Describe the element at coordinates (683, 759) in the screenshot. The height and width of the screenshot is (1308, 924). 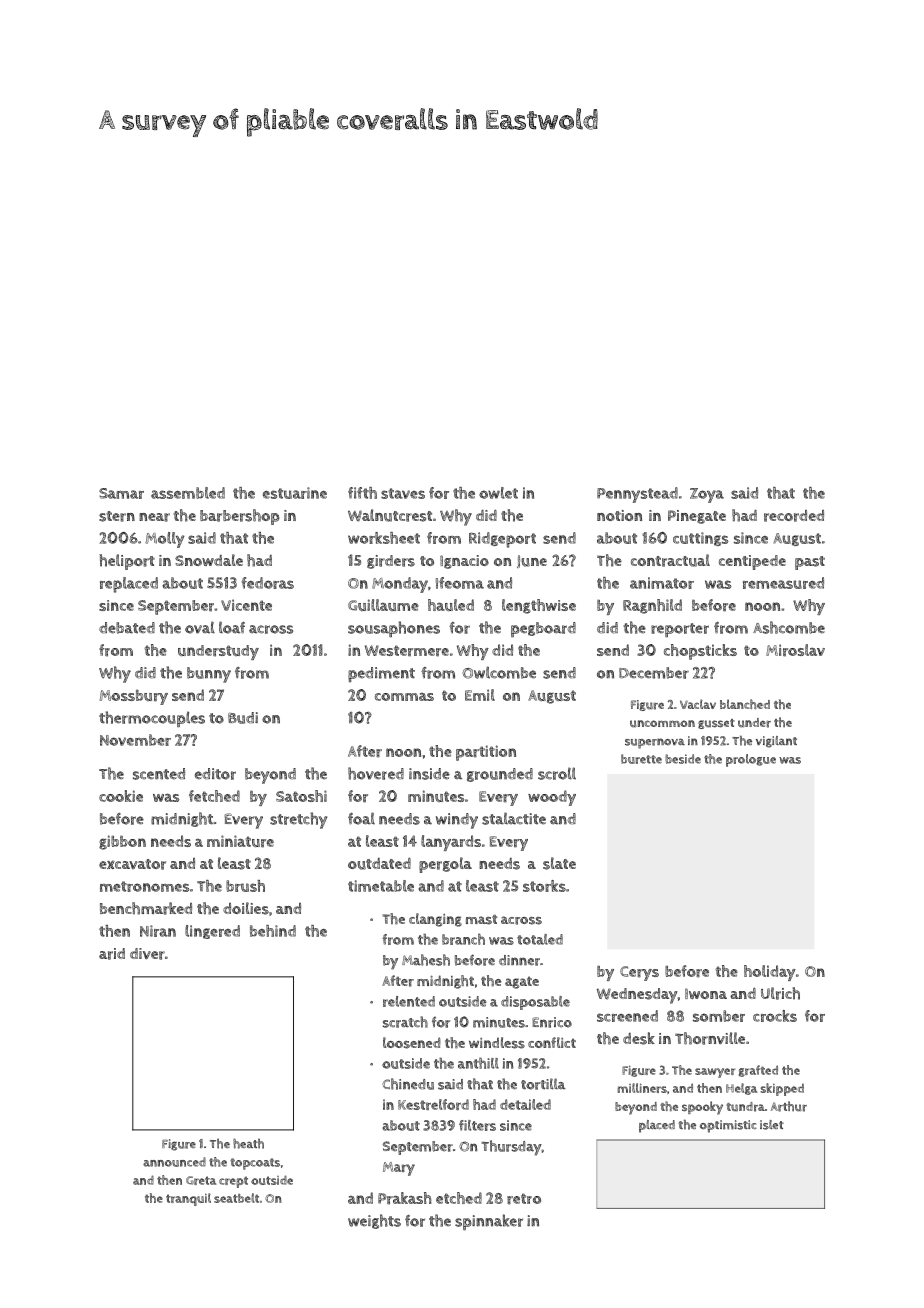
I see `beside` at that location.
